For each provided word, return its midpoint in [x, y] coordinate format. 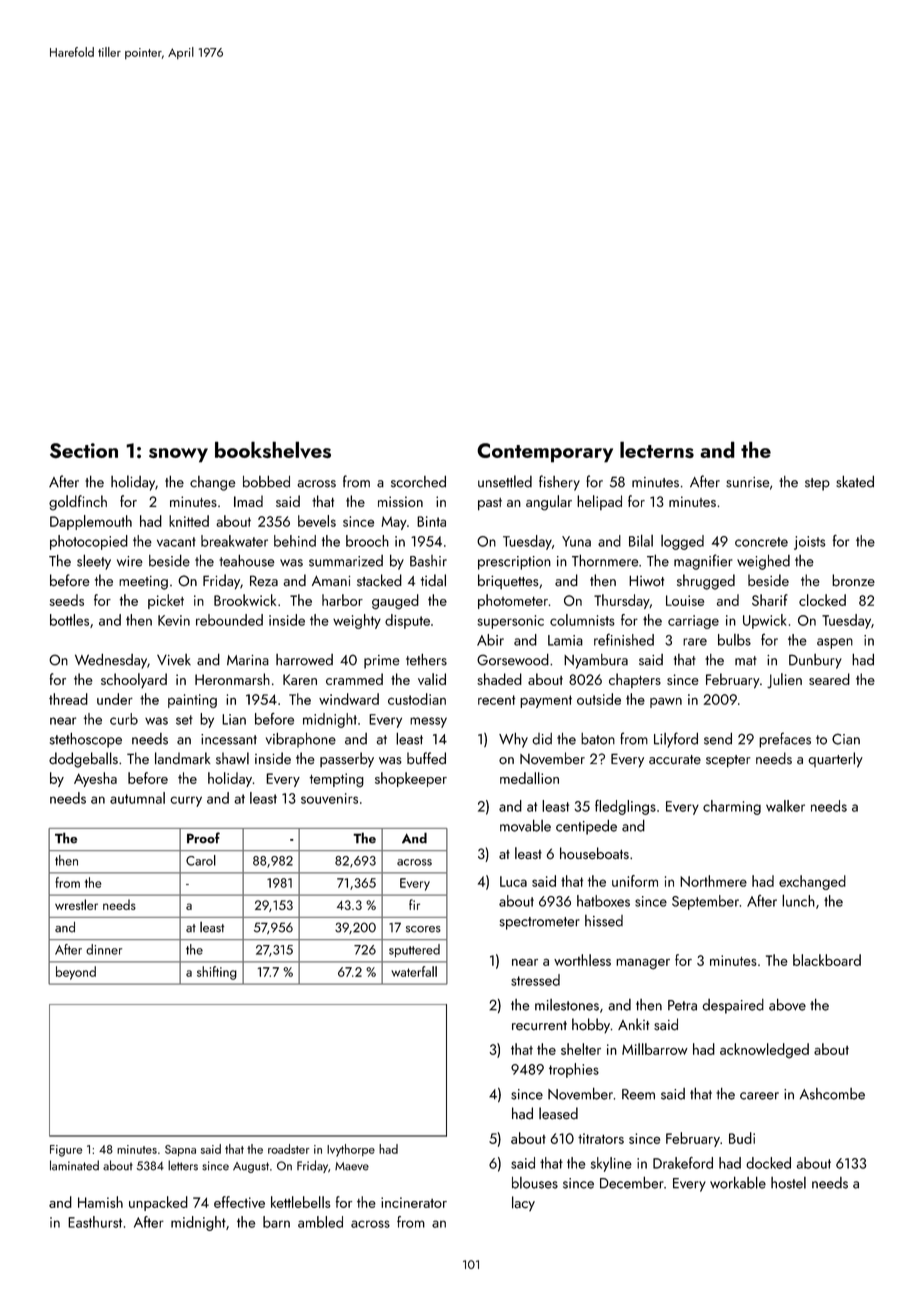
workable [738, 1182]
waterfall [414, 971]
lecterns [657, 449]
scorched [418, 481]
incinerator [414, 1202]
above [787, 1005]
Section [84, 451]
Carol [201, 860]
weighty [357, 621]
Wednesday [111, 661]
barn [276, 1222]
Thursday [622, 601]
